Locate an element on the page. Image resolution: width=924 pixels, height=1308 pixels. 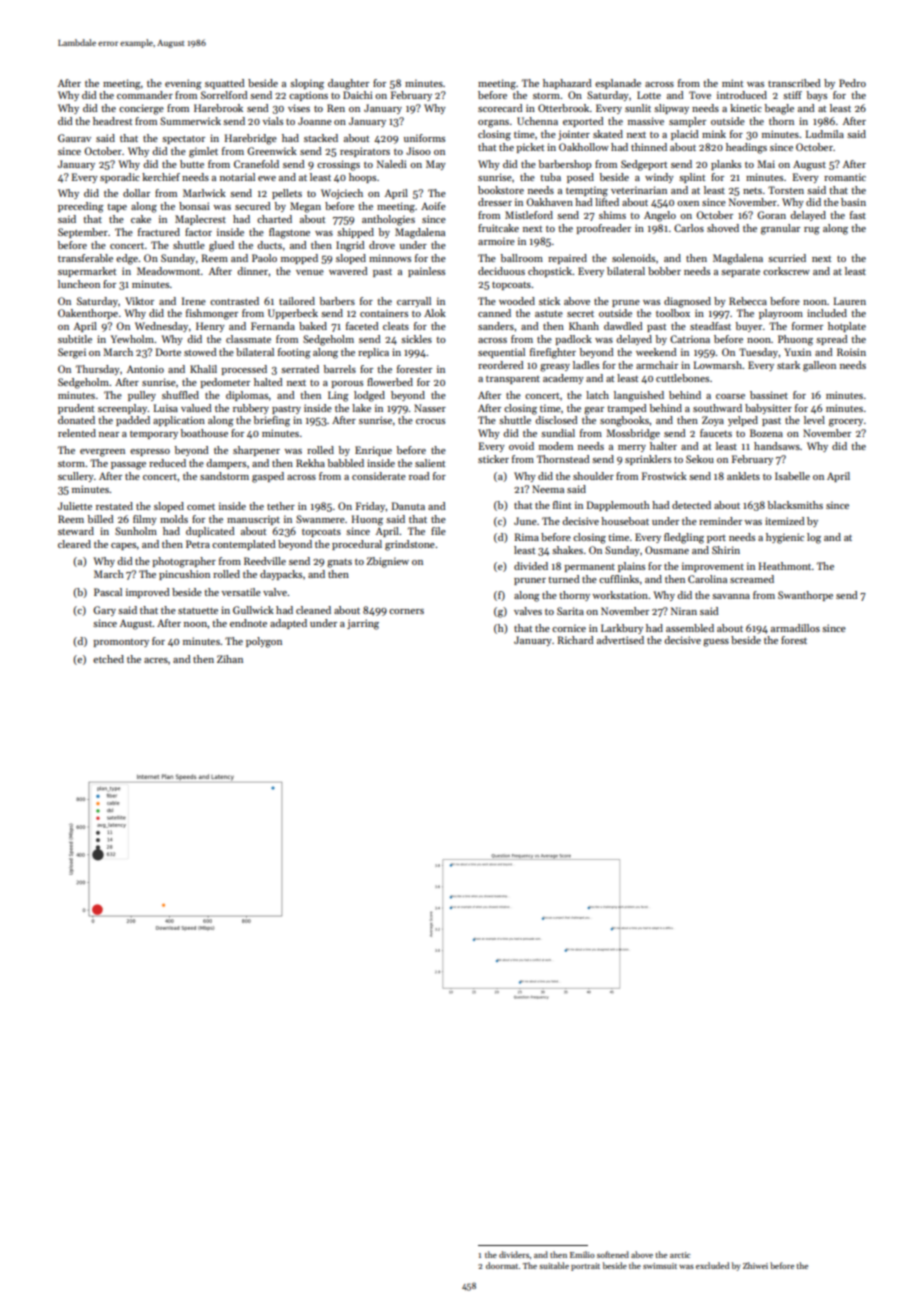
doormat is located at coordinates (502, 1265).
